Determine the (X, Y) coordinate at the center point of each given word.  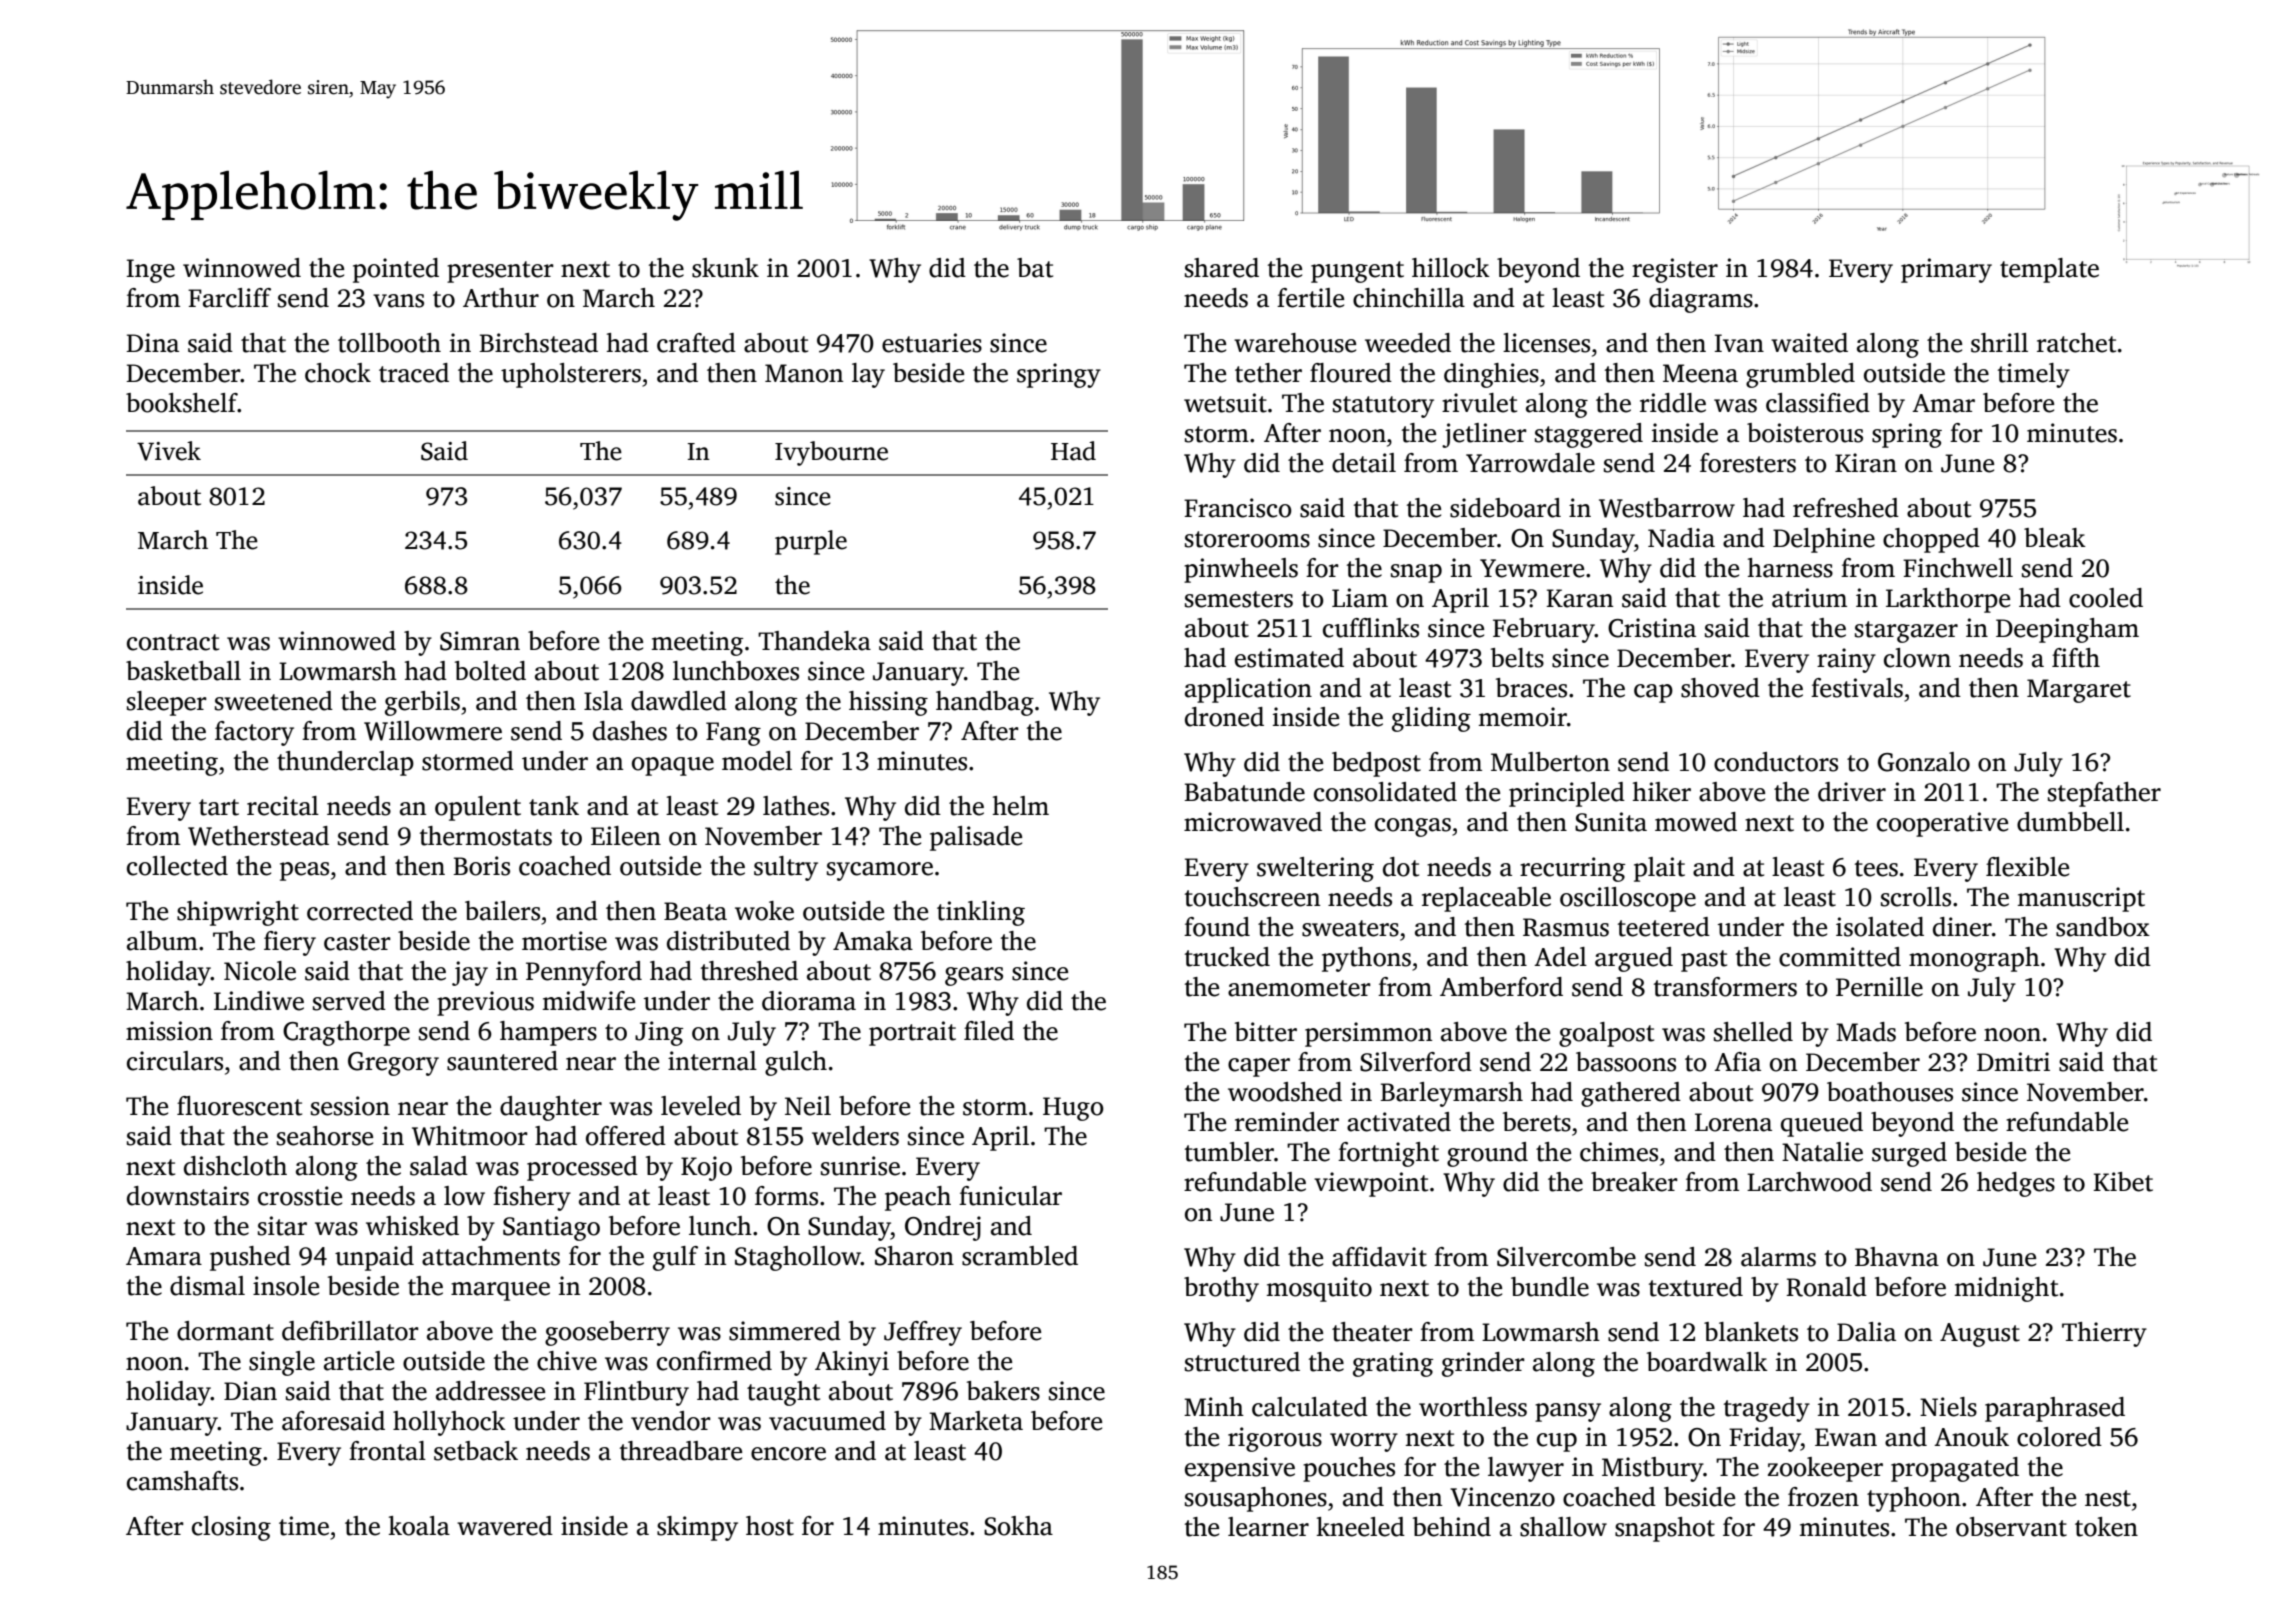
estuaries (932, 343)
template (2049, 270)
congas (1413, 827)
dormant (225, 1331)
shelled (1753, 1032)
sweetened (274, 701)
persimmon (1368, 1034)
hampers (548, 1033)
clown (1917, 658)
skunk (725, 268)
